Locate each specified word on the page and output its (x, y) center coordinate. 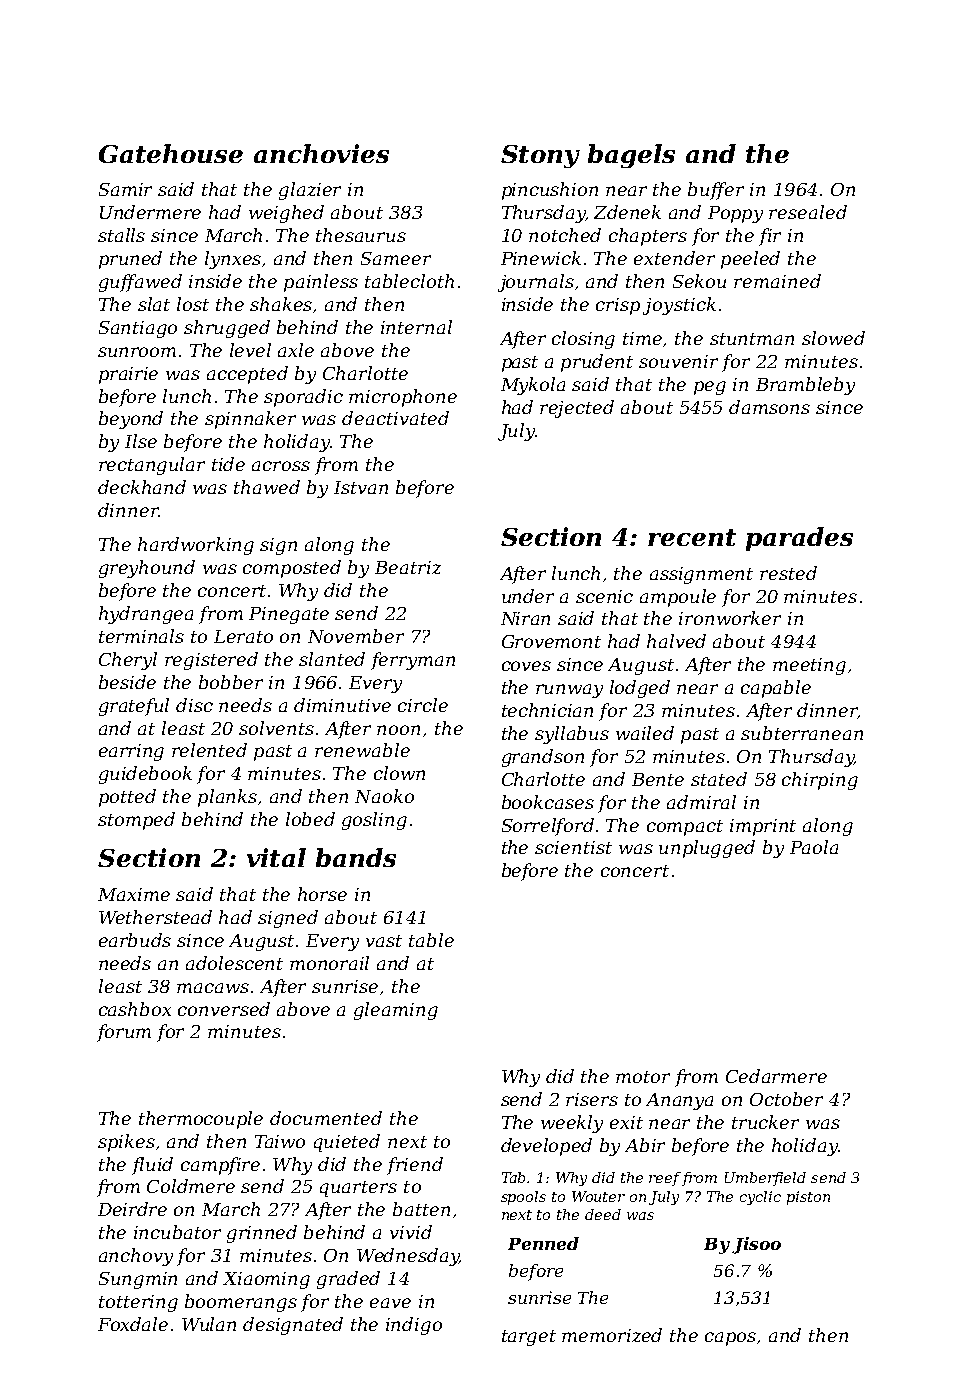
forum (124, 1033)
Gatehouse (171, 153)
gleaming (396, 1011)
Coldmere (191, 1186)
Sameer (396, 258)
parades (799, 539)
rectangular (152, 466)
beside (127, 682)
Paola (814, 847)
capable (776, 689)
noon (398, 730)
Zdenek (627, 212)
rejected (577, 409)
